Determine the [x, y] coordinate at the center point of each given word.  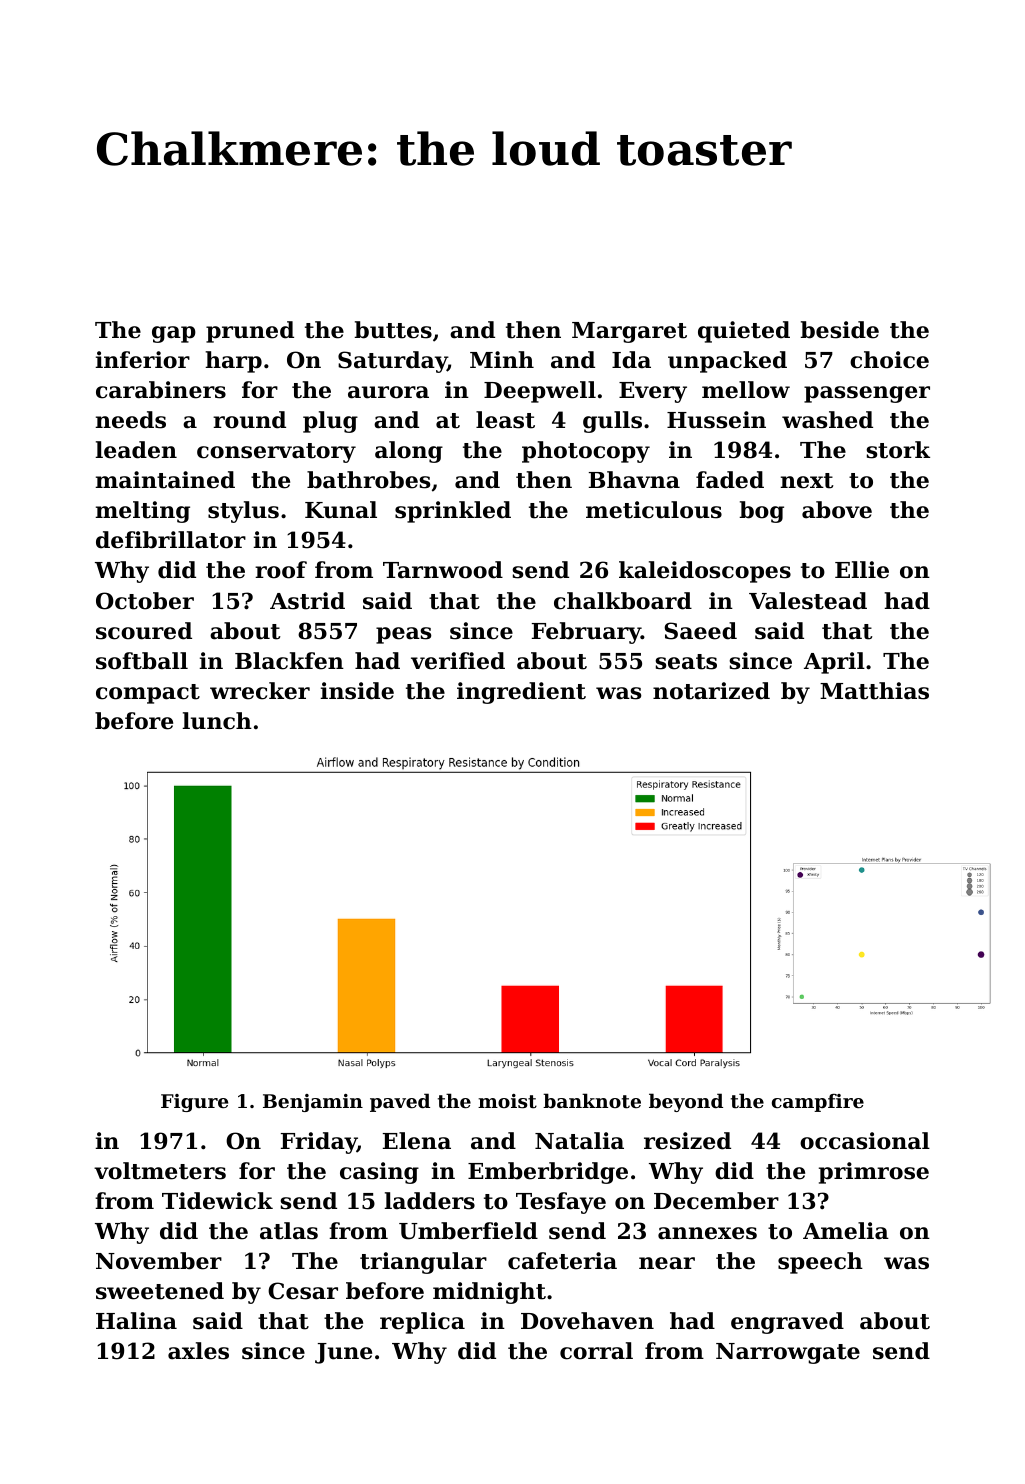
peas [403, 635]
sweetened [160, 1291]
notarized [711, 691]
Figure [194, 1103]
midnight [489, 1293]
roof [281, 570]
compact [148, 694]
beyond [686, 1102]
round [249, 420]
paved [400, 1102]
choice [889, 360]
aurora [388, 392]
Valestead [808, 601]
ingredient [521, 693]
